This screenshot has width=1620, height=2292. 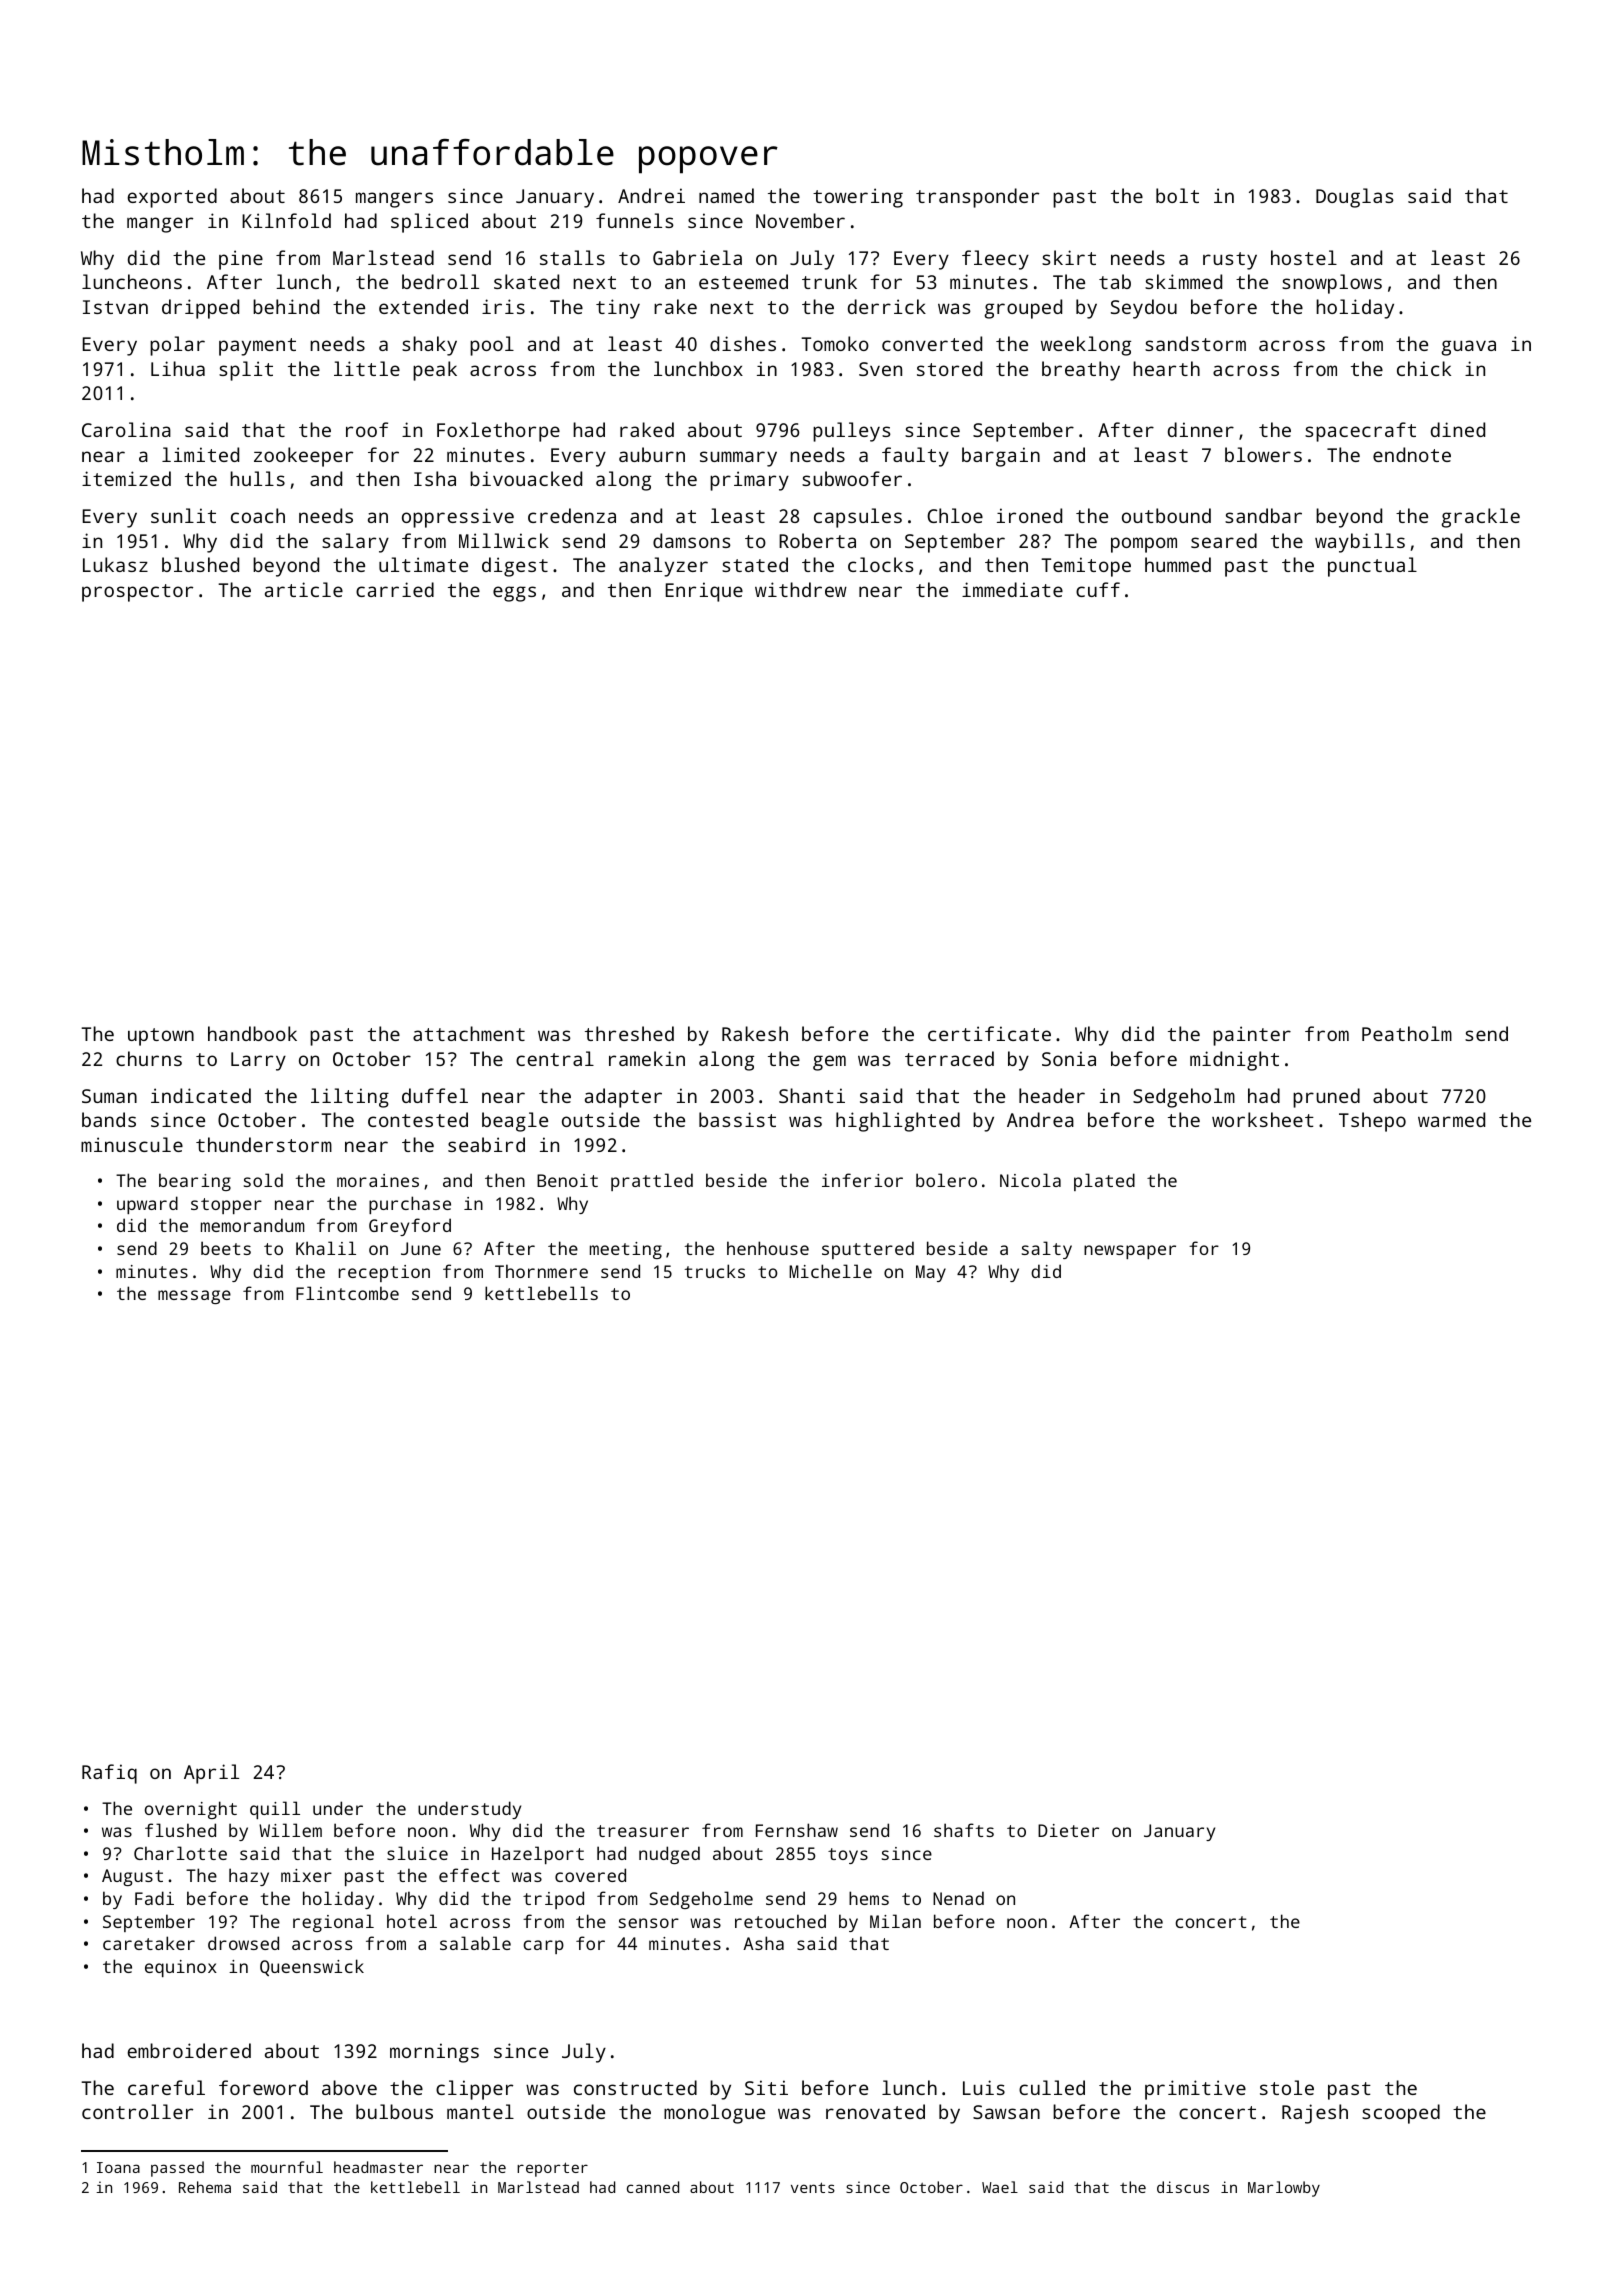 I want to click on grackle, so click(x=1480, y=518).
